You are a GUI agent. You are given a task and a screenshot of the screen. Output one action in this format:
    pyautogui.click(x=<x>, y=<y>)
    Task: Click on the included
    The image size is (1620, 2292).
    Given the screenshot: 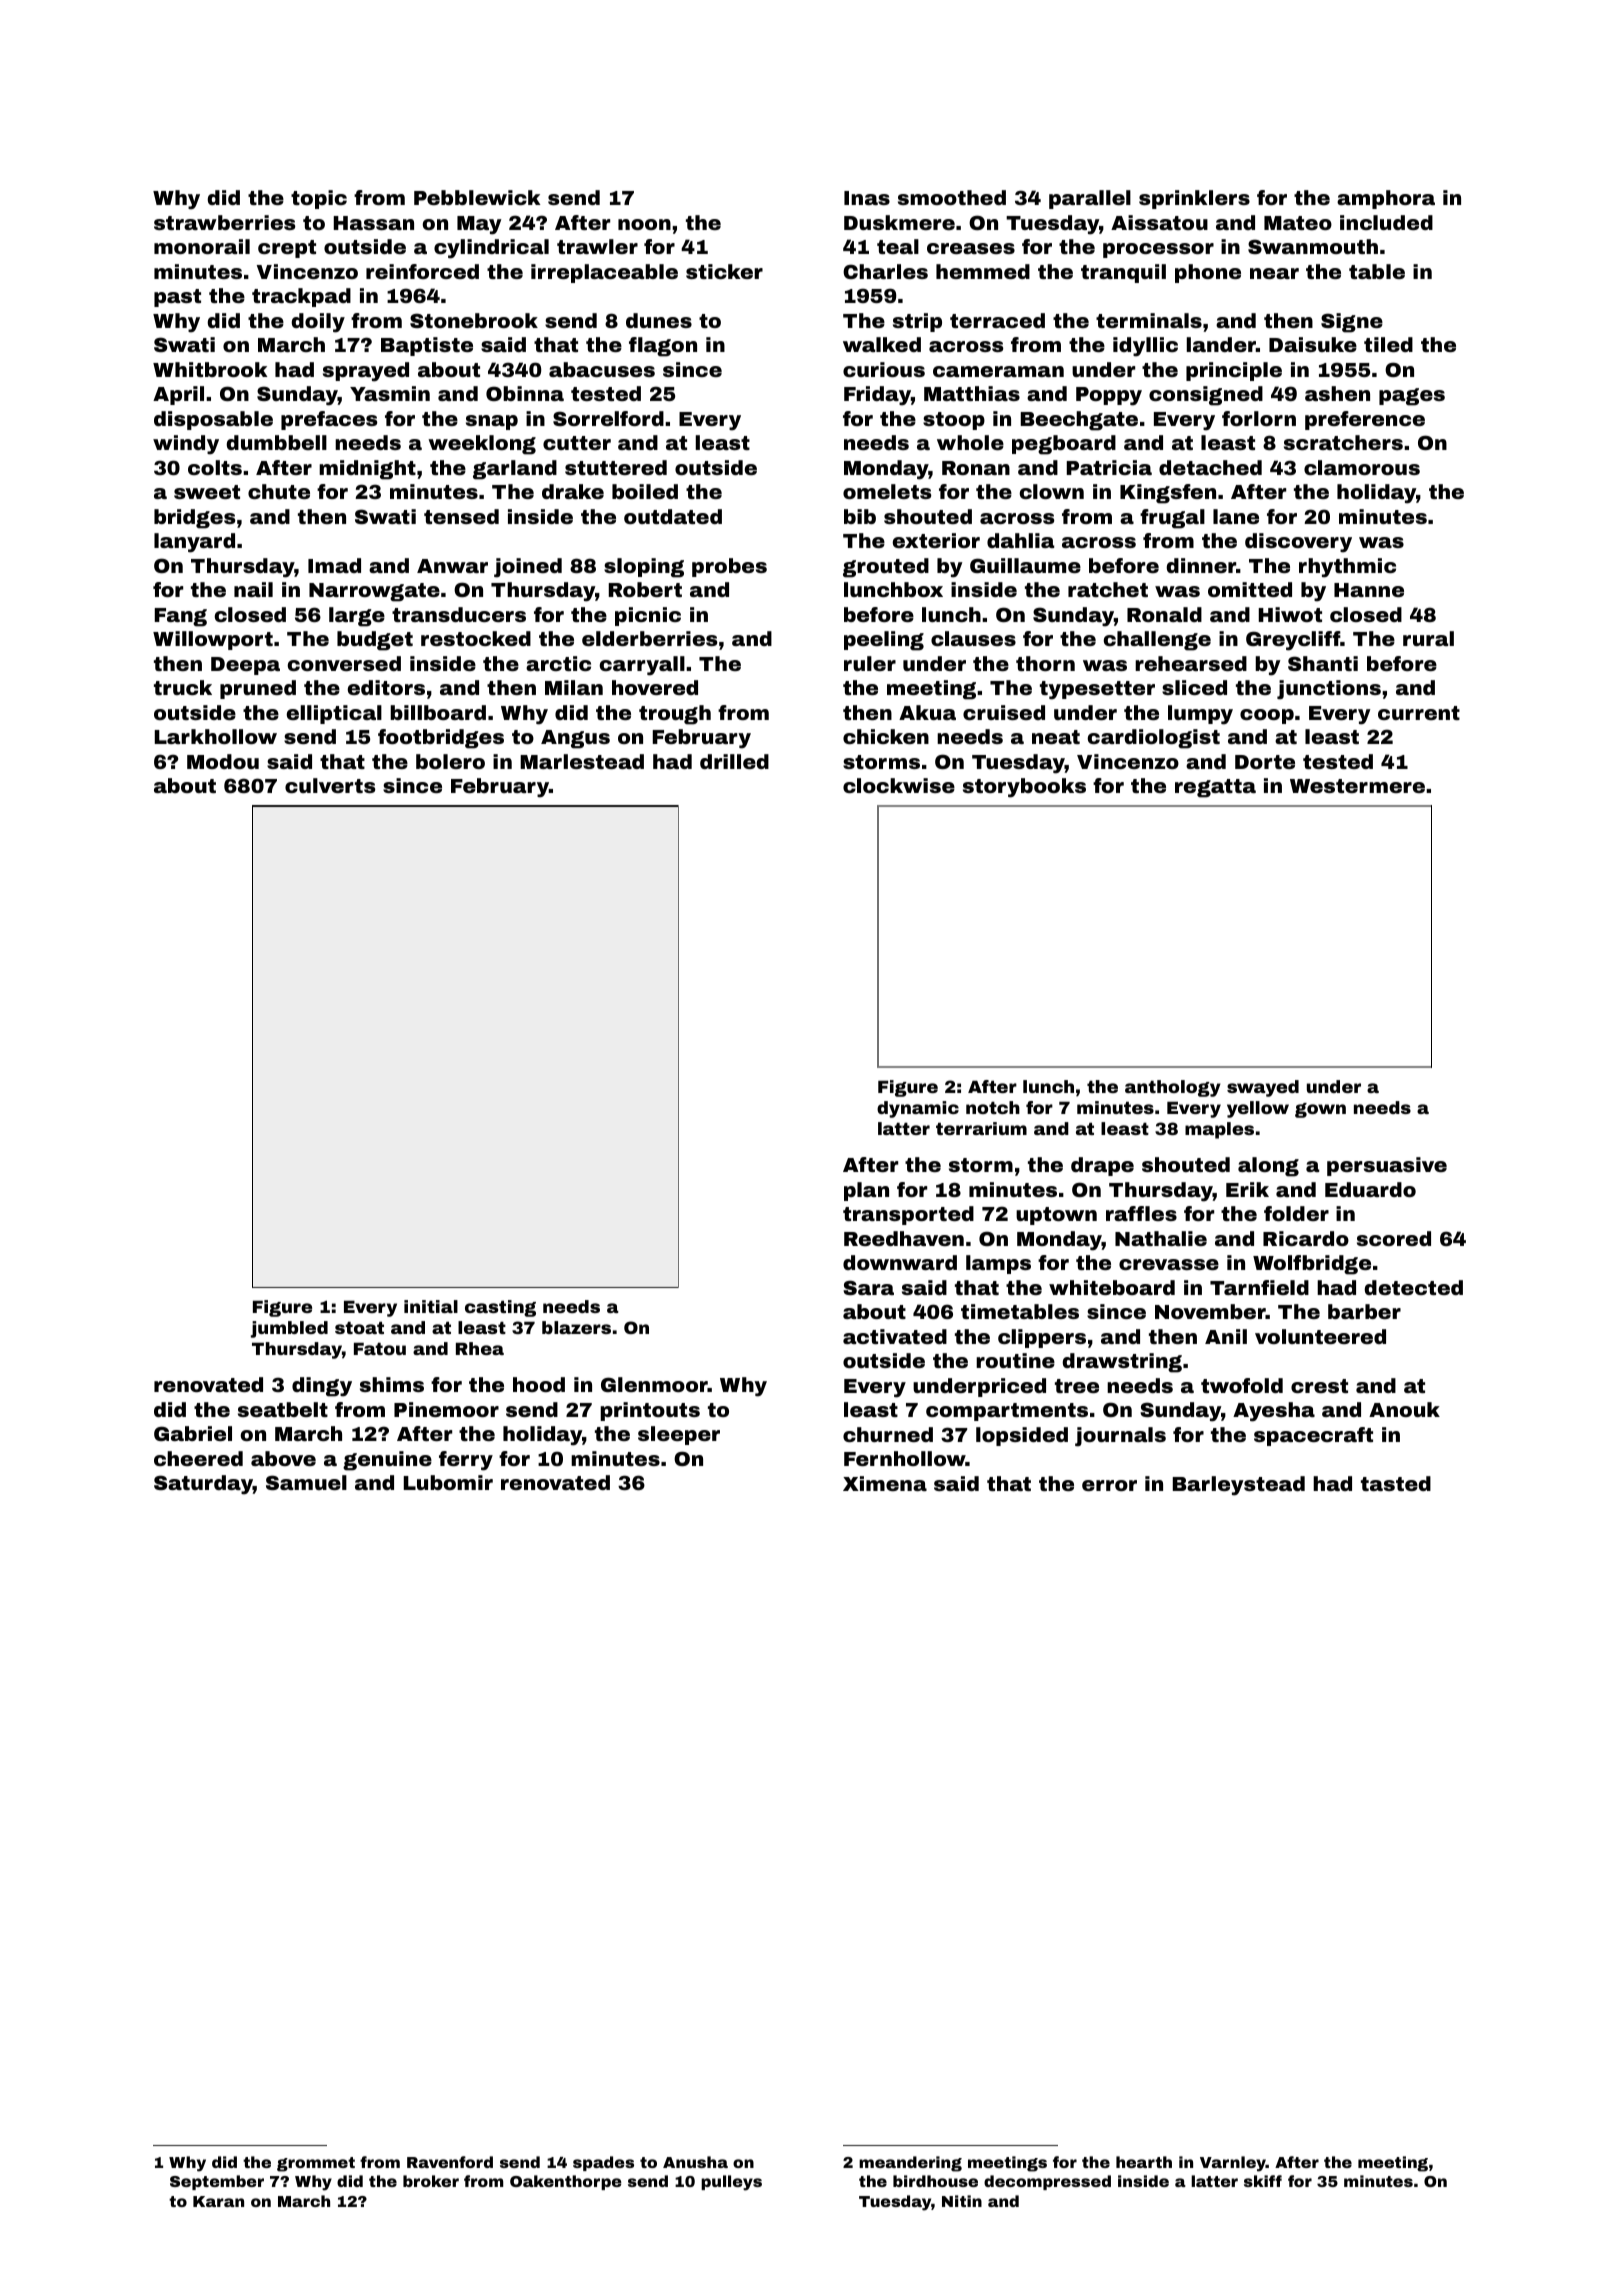 What is the action you would take?
    pyautogui.click(x=1386, y=222)
